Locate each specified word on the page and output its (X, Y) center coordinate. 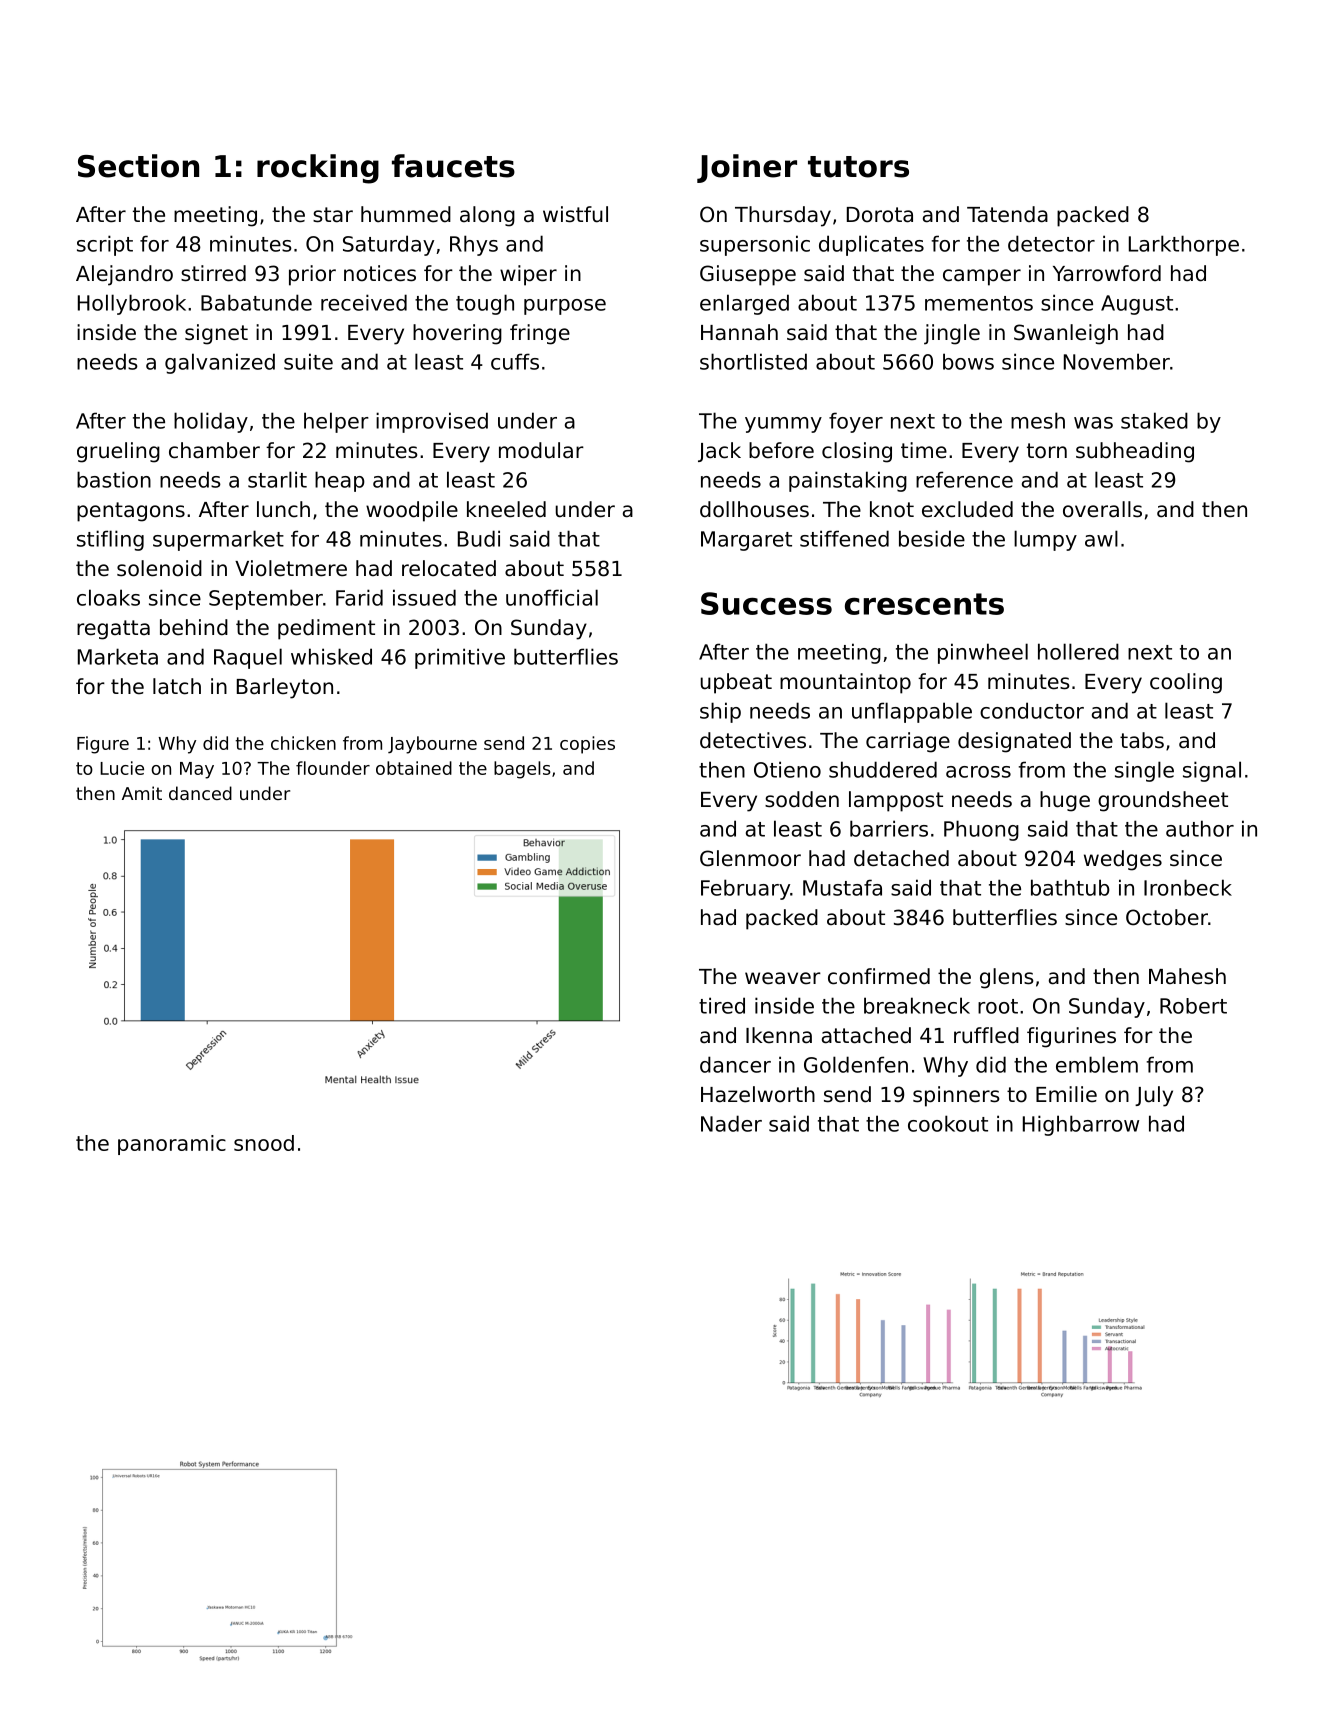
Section (138, 166)
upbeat (736, 683)
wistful (575, 214)
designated (1014, 742)
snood (264, 1143)
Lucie (122, 768)
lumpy (1045, 540)
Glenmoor (750, 858)
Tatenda (1007, 214)
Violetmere (291, 568)
